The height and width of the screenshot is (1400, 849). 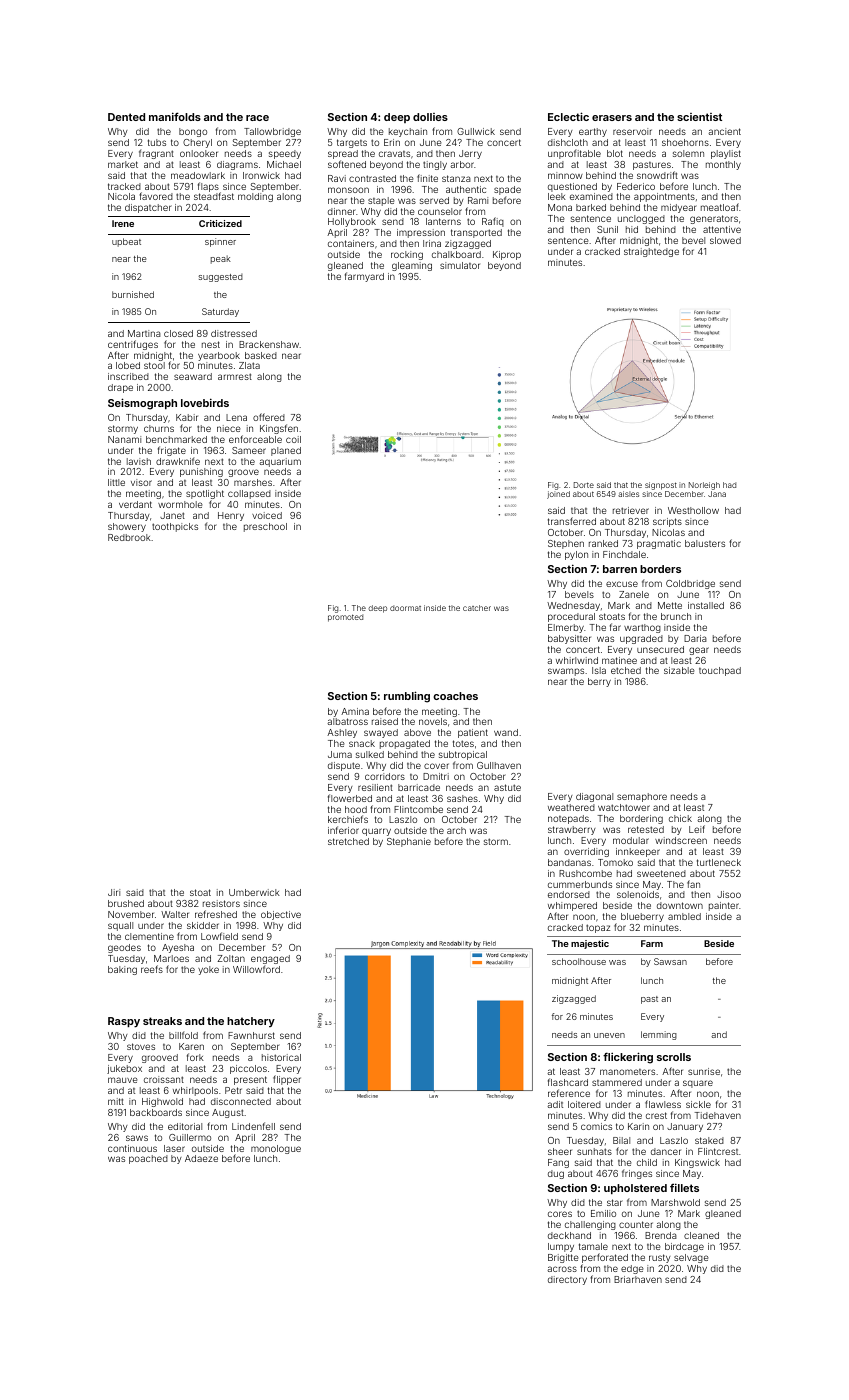 I want to click on Redbrook, so click(x=129, y=537).
